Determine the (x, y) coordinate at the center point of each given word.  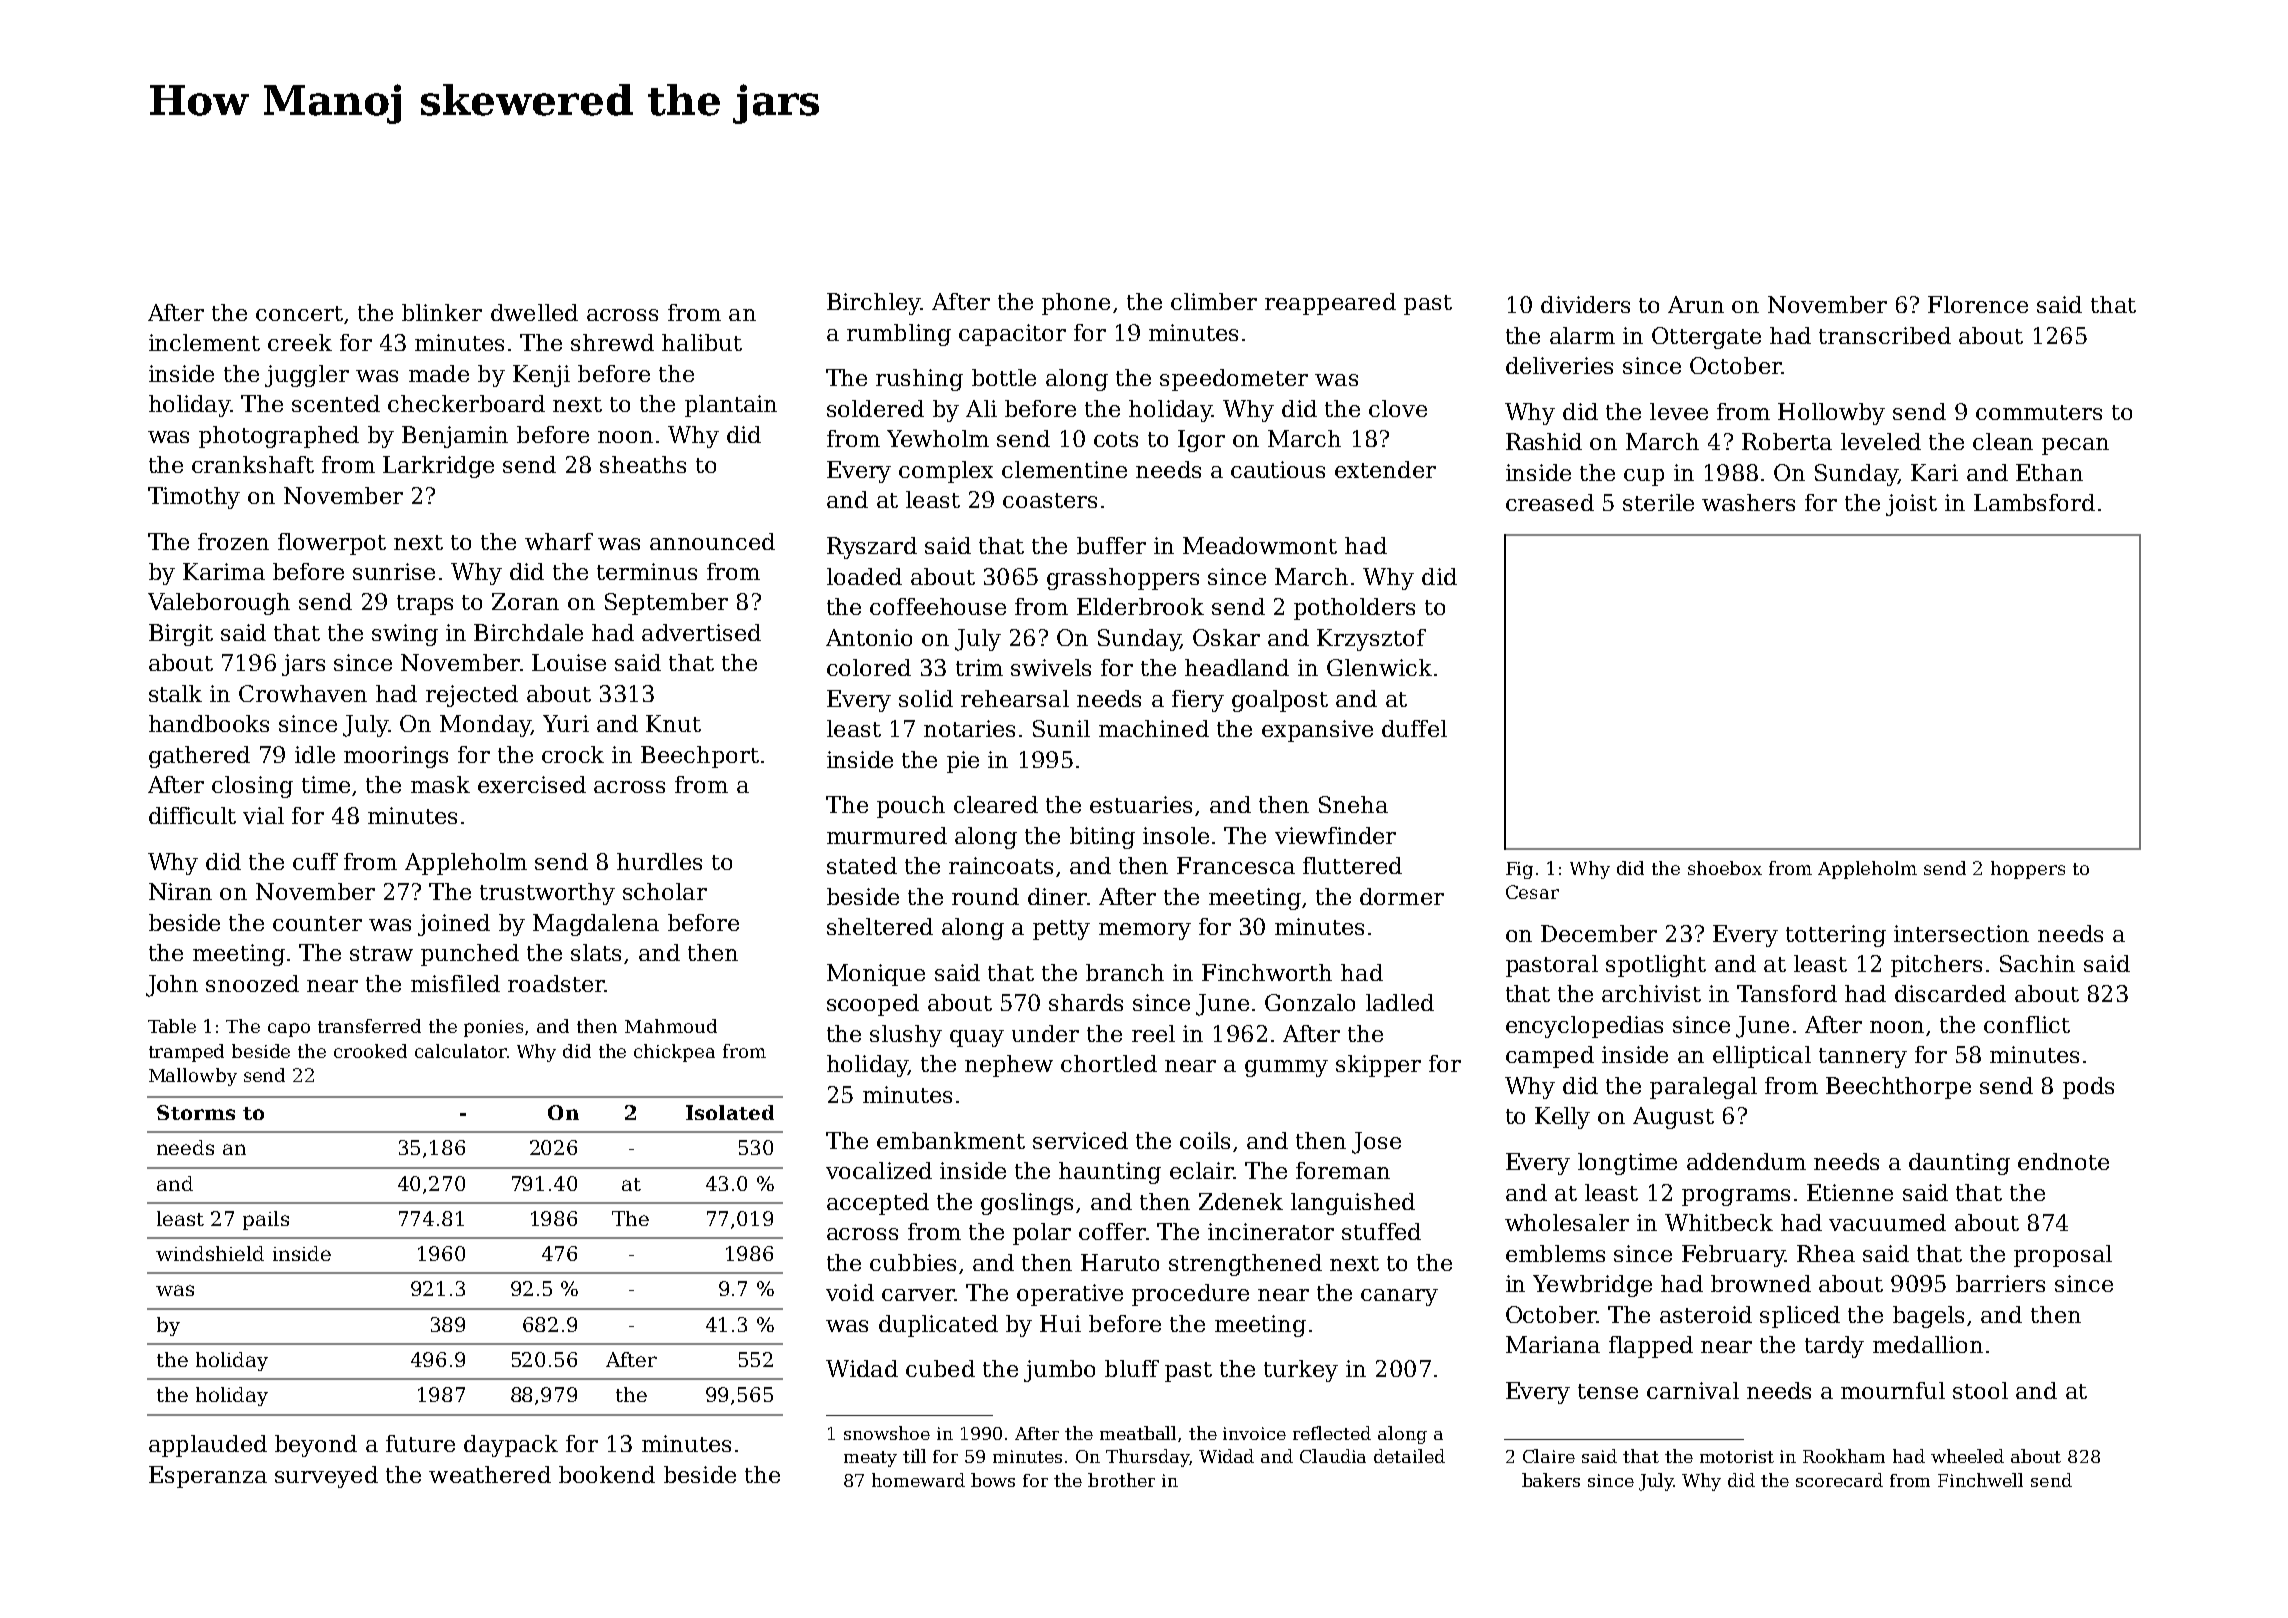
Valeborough (219, 604)
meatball (1138, 1433)
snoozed (252, 983)
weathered (490, 1474)
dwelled (534, 312)
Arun (1696, 304)
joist (1911, 505)
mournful (1893, 1390)
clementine (1064, 469)
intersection (1961, 933)
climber (1214, 301)
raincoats (1001, 865)
